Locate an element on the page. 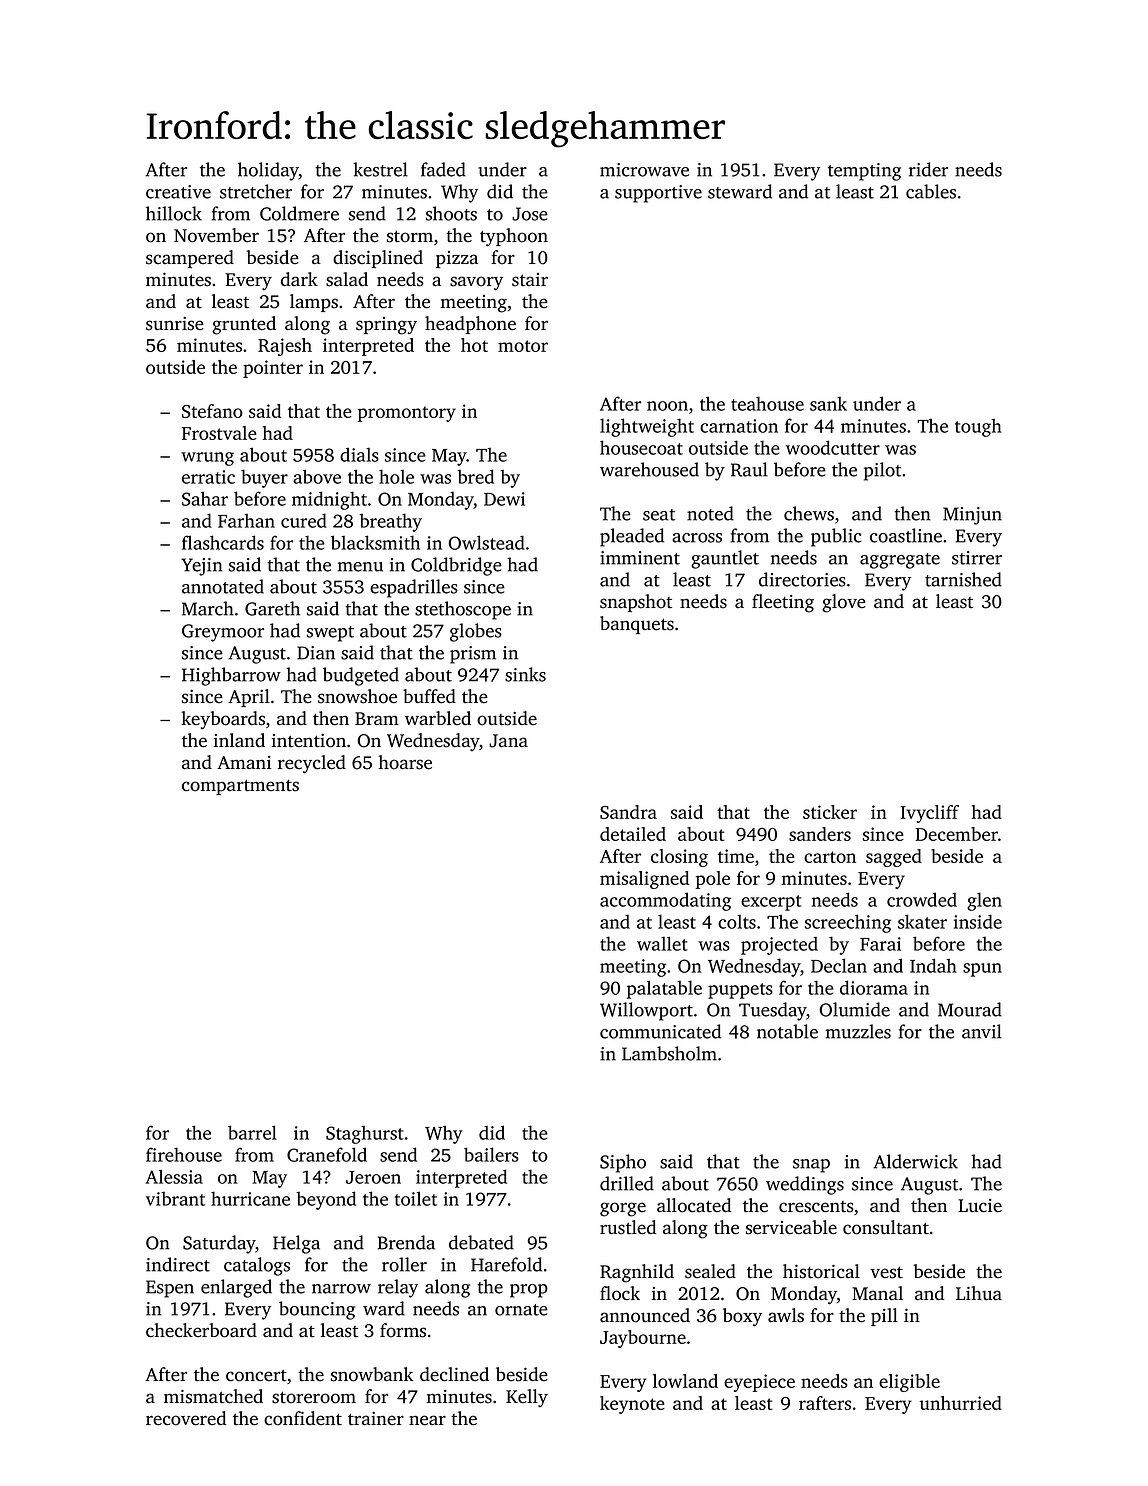 Image resolution: width=1148 pixels, height=1486 pixels. bouncing is located at coordinates (317, 1310).
